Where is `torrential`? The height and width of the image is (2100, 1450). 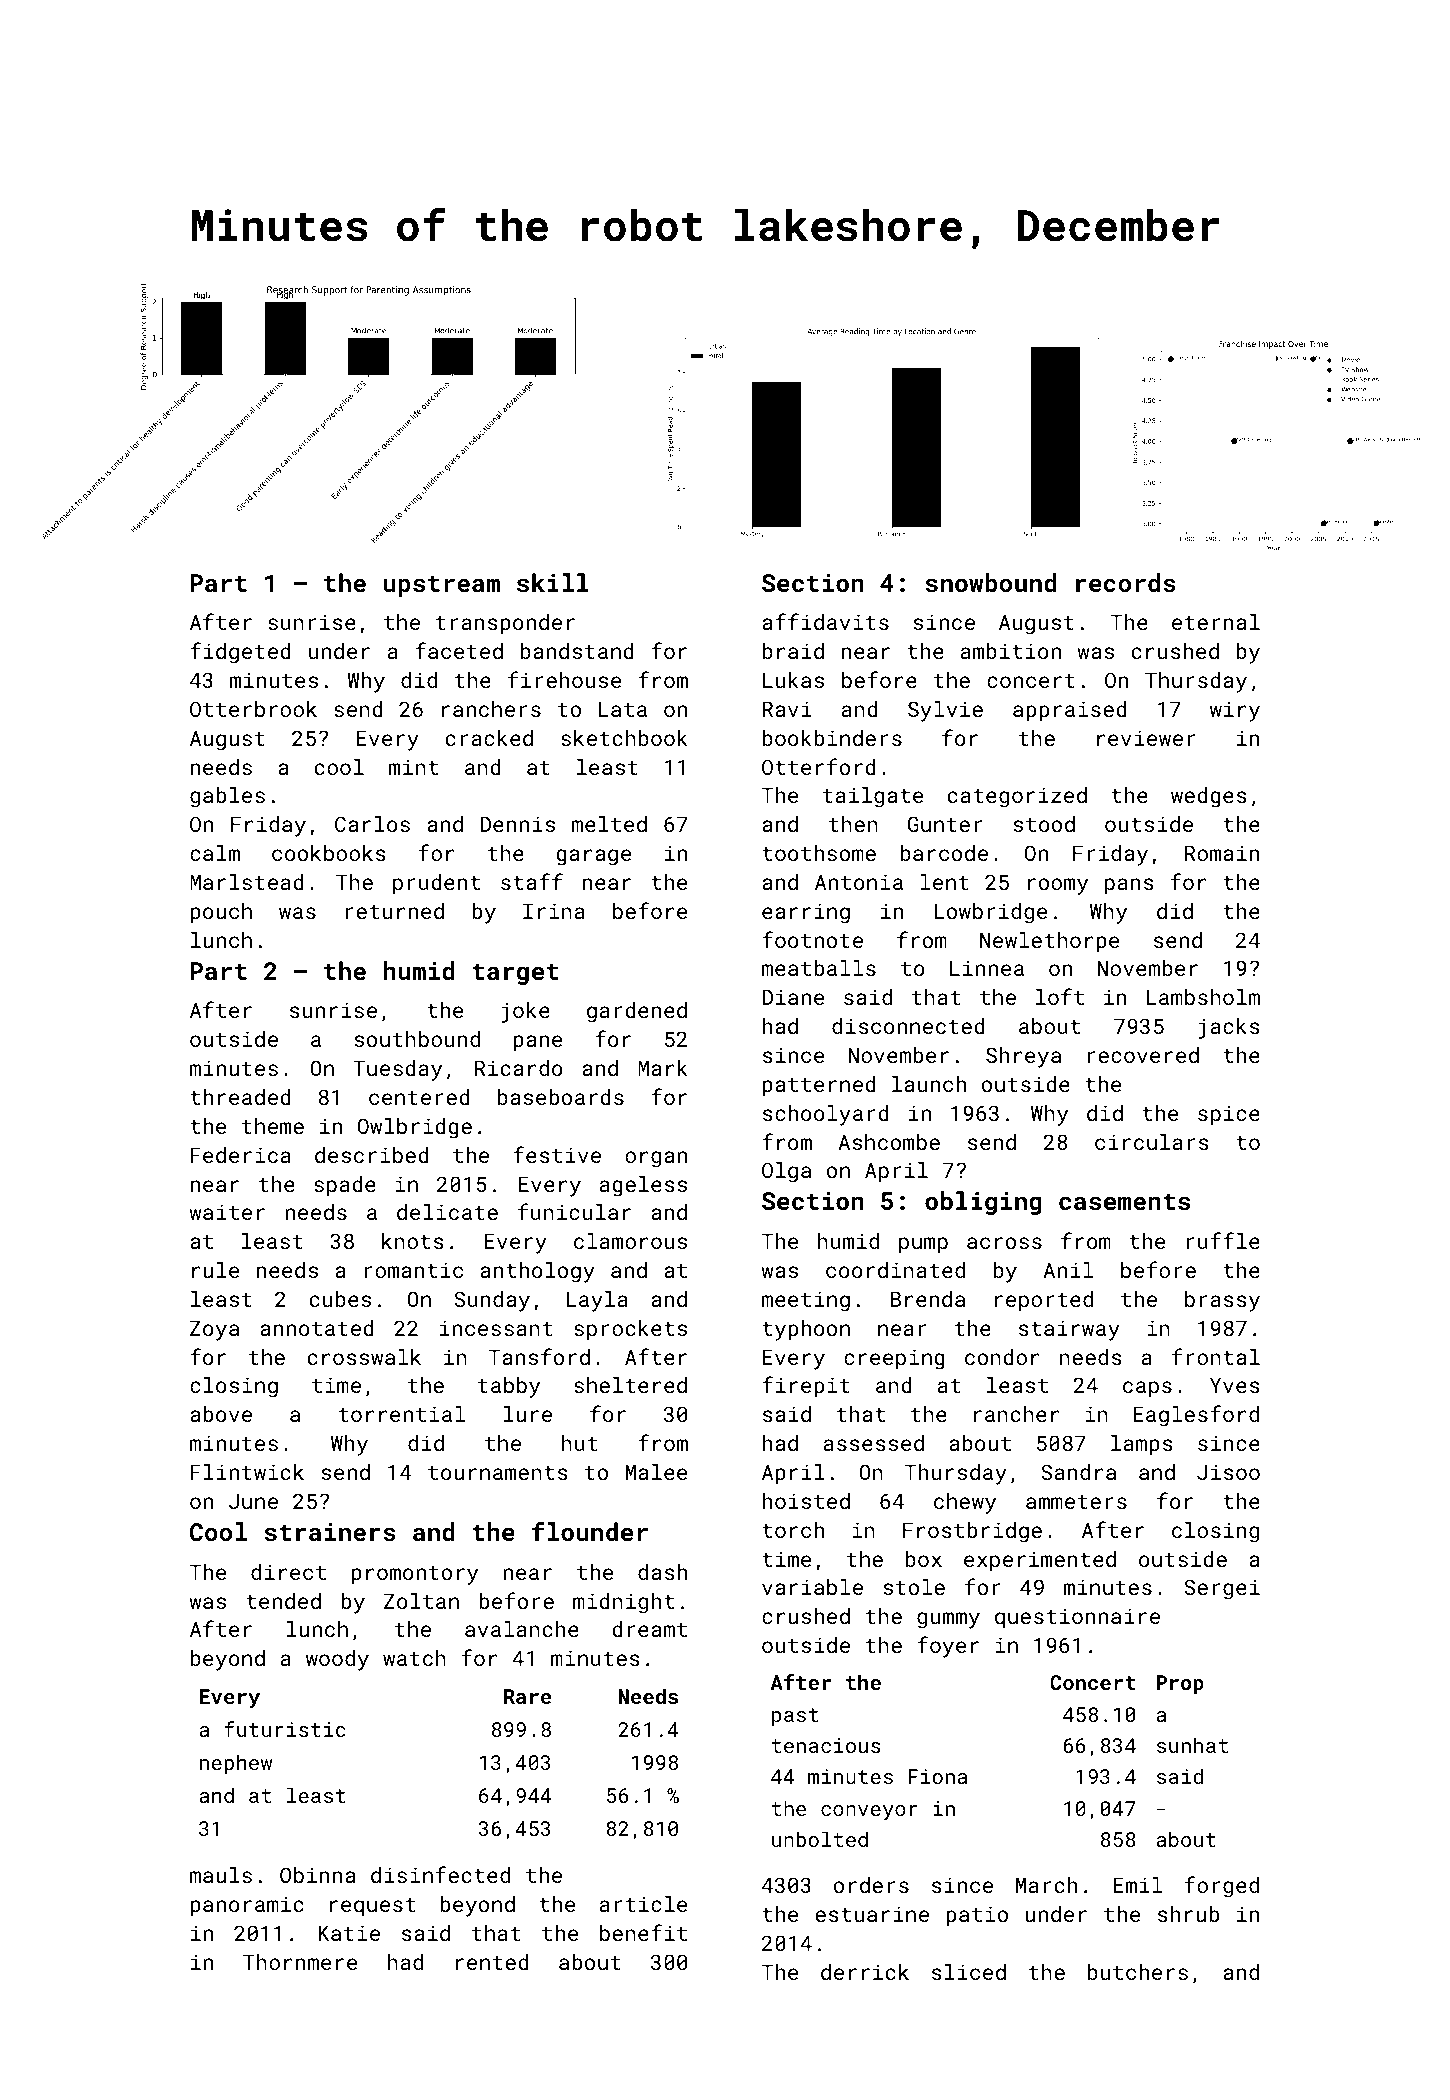
torrential is located at coordinates (402, 1414).
